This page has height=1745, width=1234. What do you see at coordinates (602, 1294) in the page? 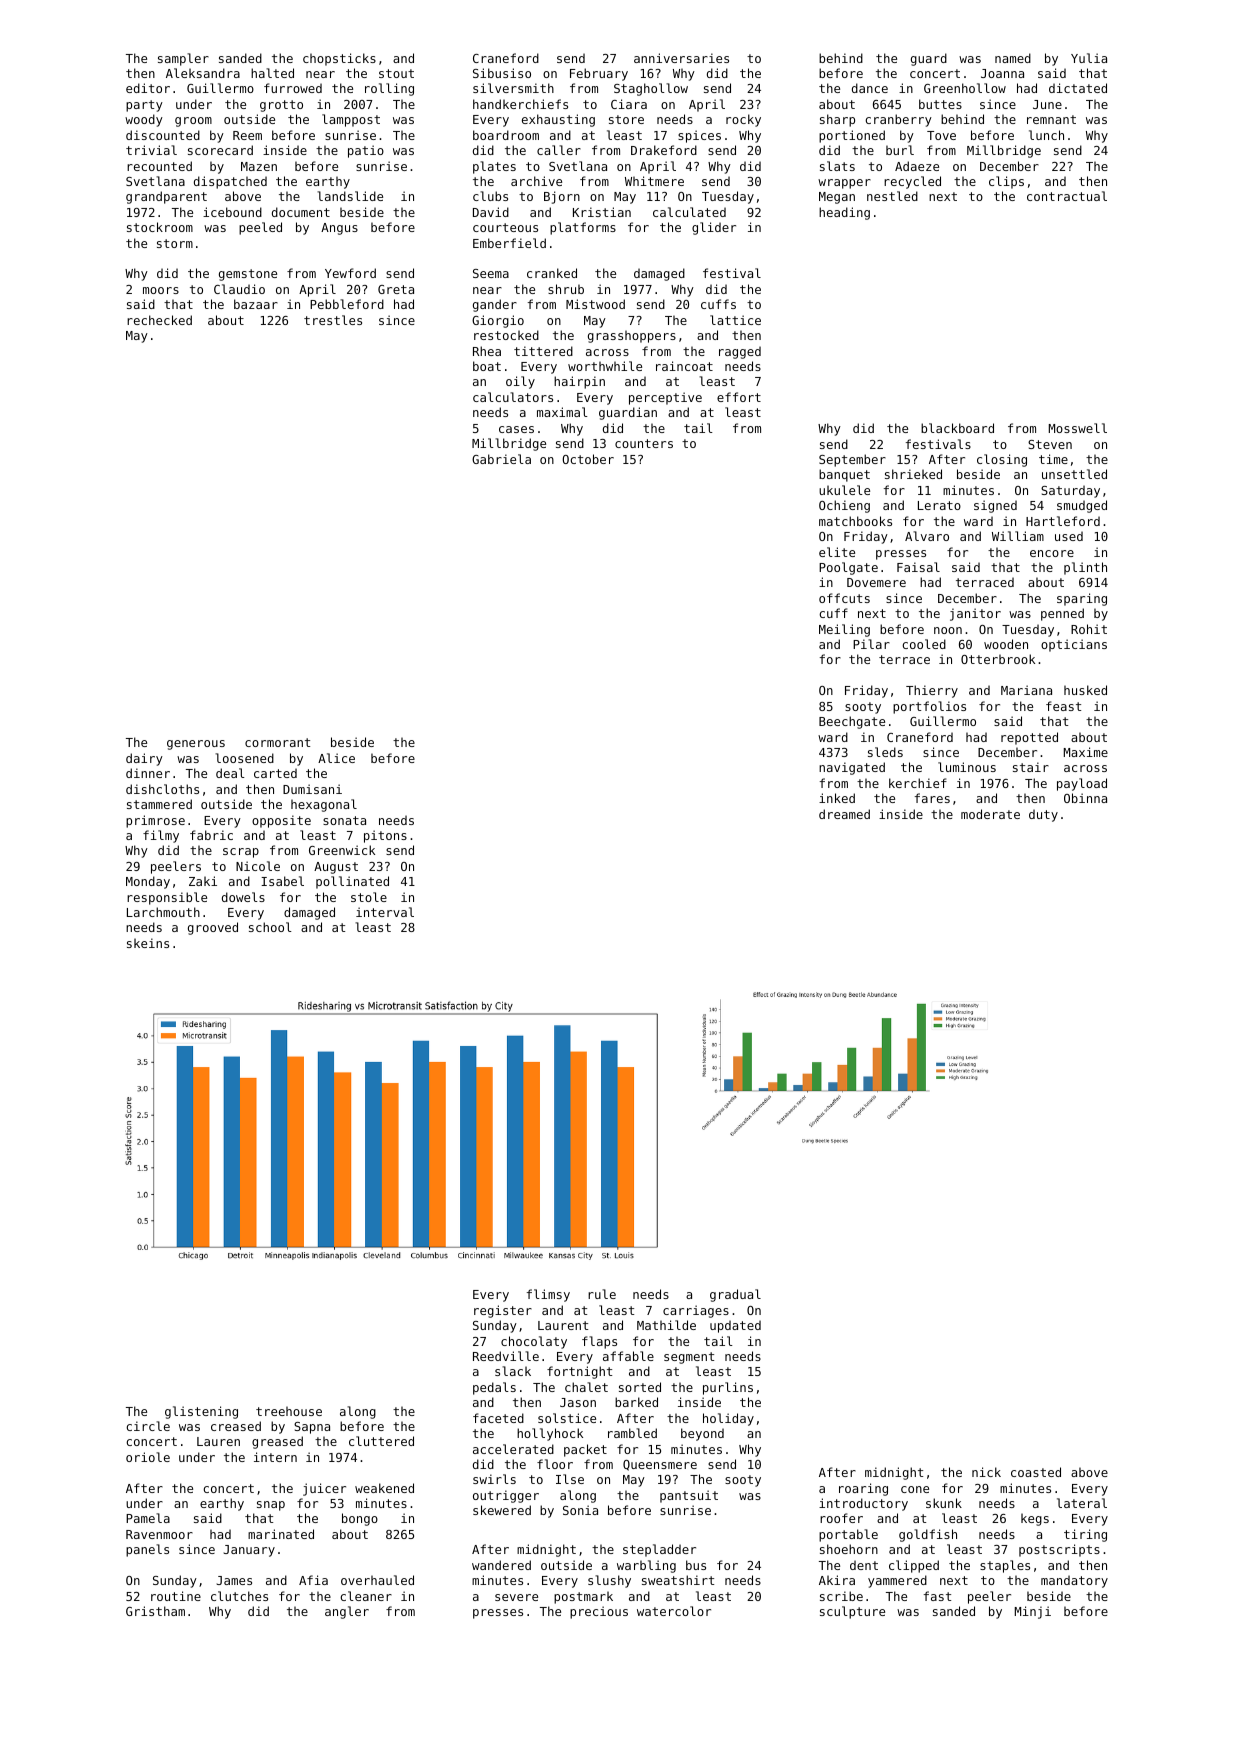
I see `rule` at bounding box center [602, 1294].
